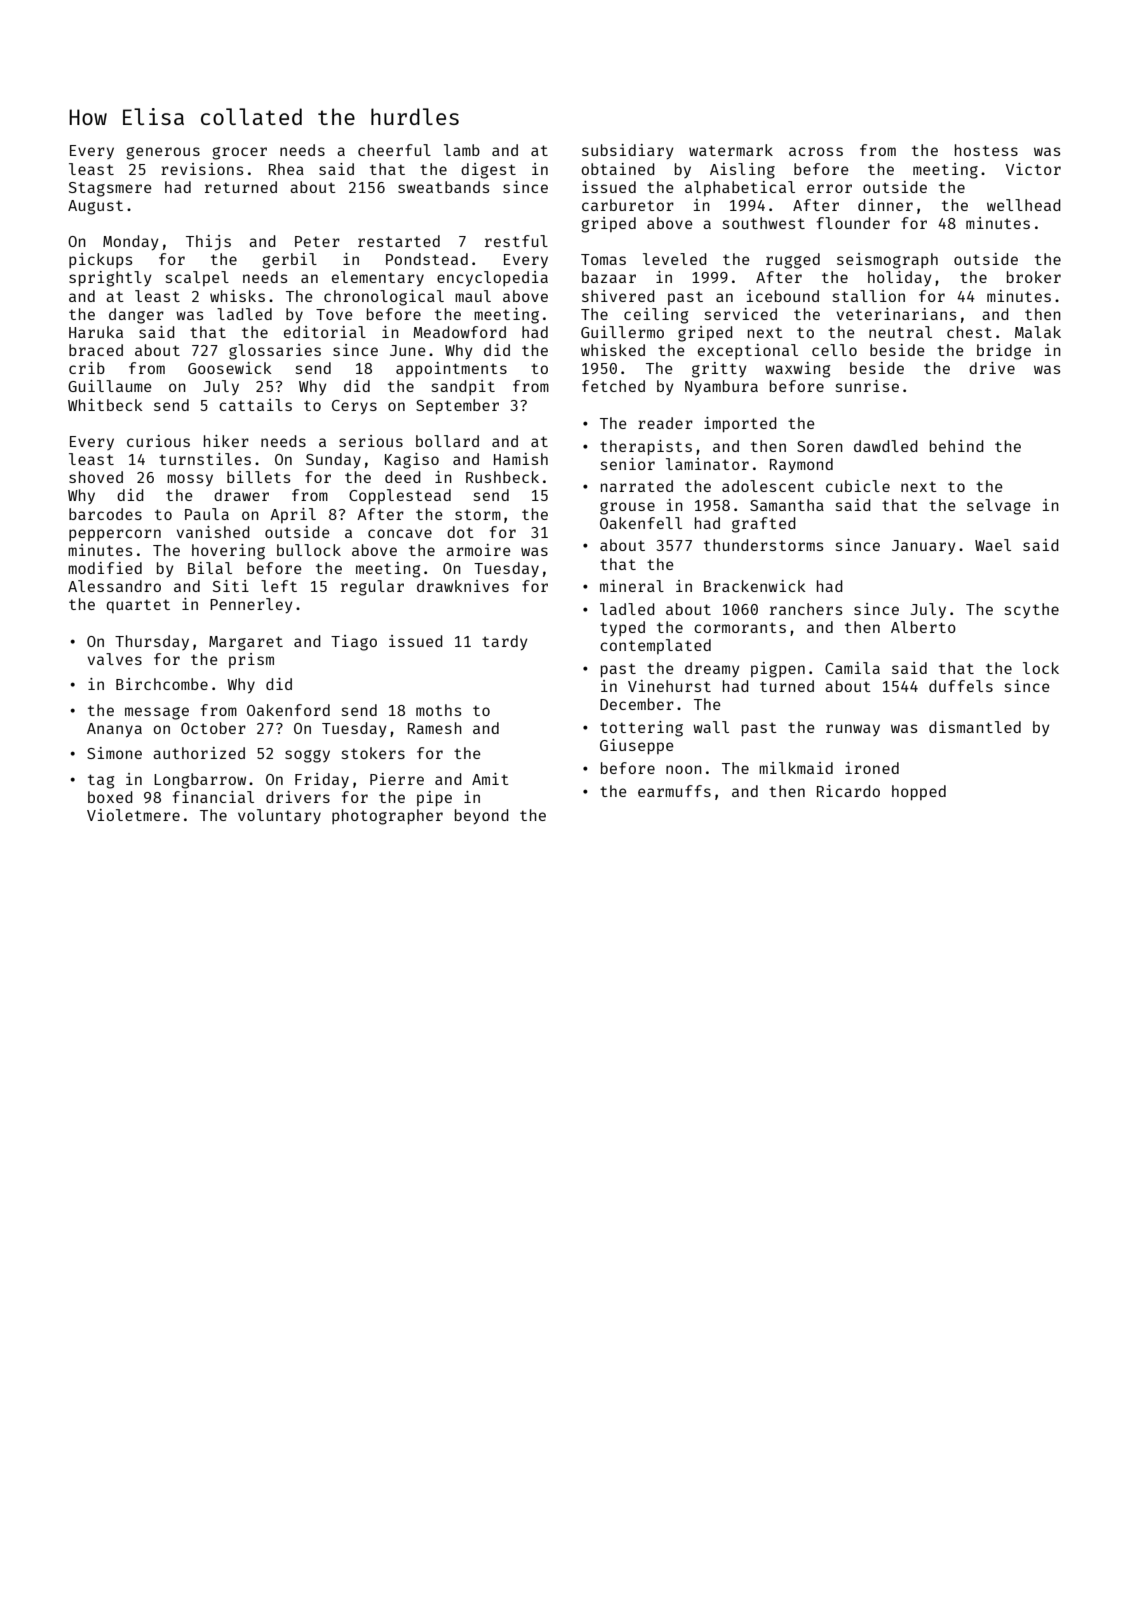  I want to click on subsidiary, so click(627, 151).
